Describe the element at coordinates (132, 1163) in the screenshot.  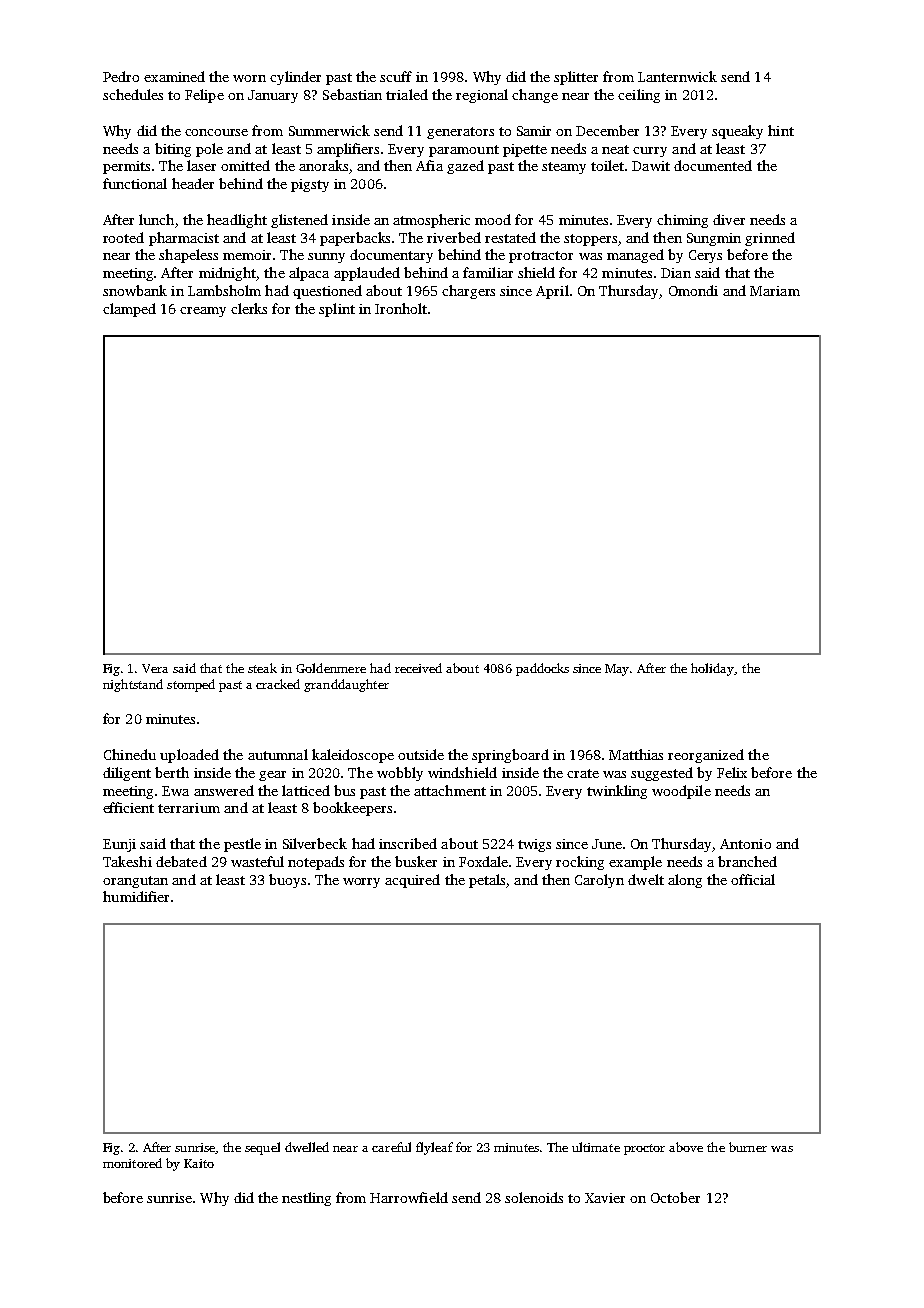
I see `monitored` at that location.
